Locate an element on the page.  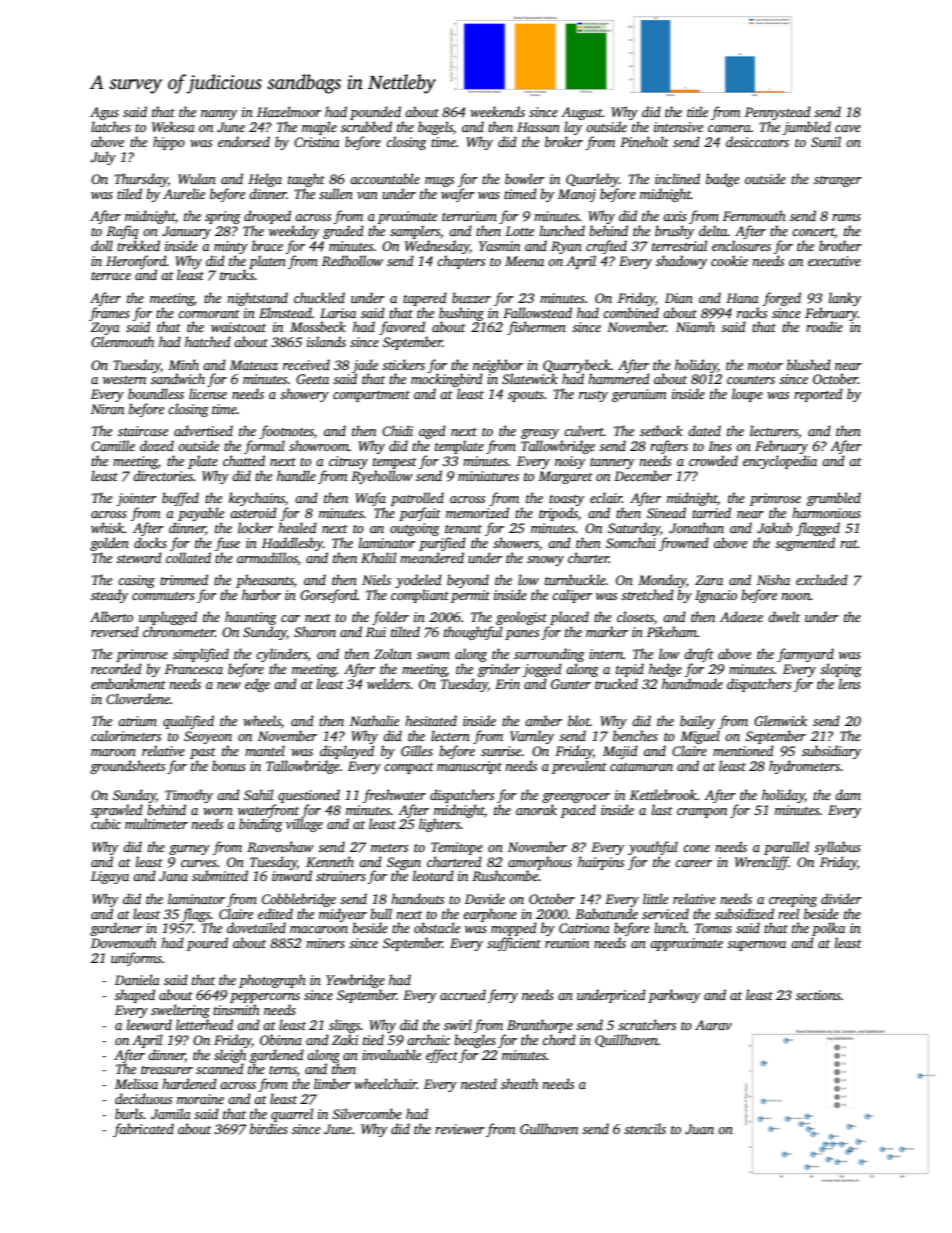
doll is located at coordinates (102, 245).
